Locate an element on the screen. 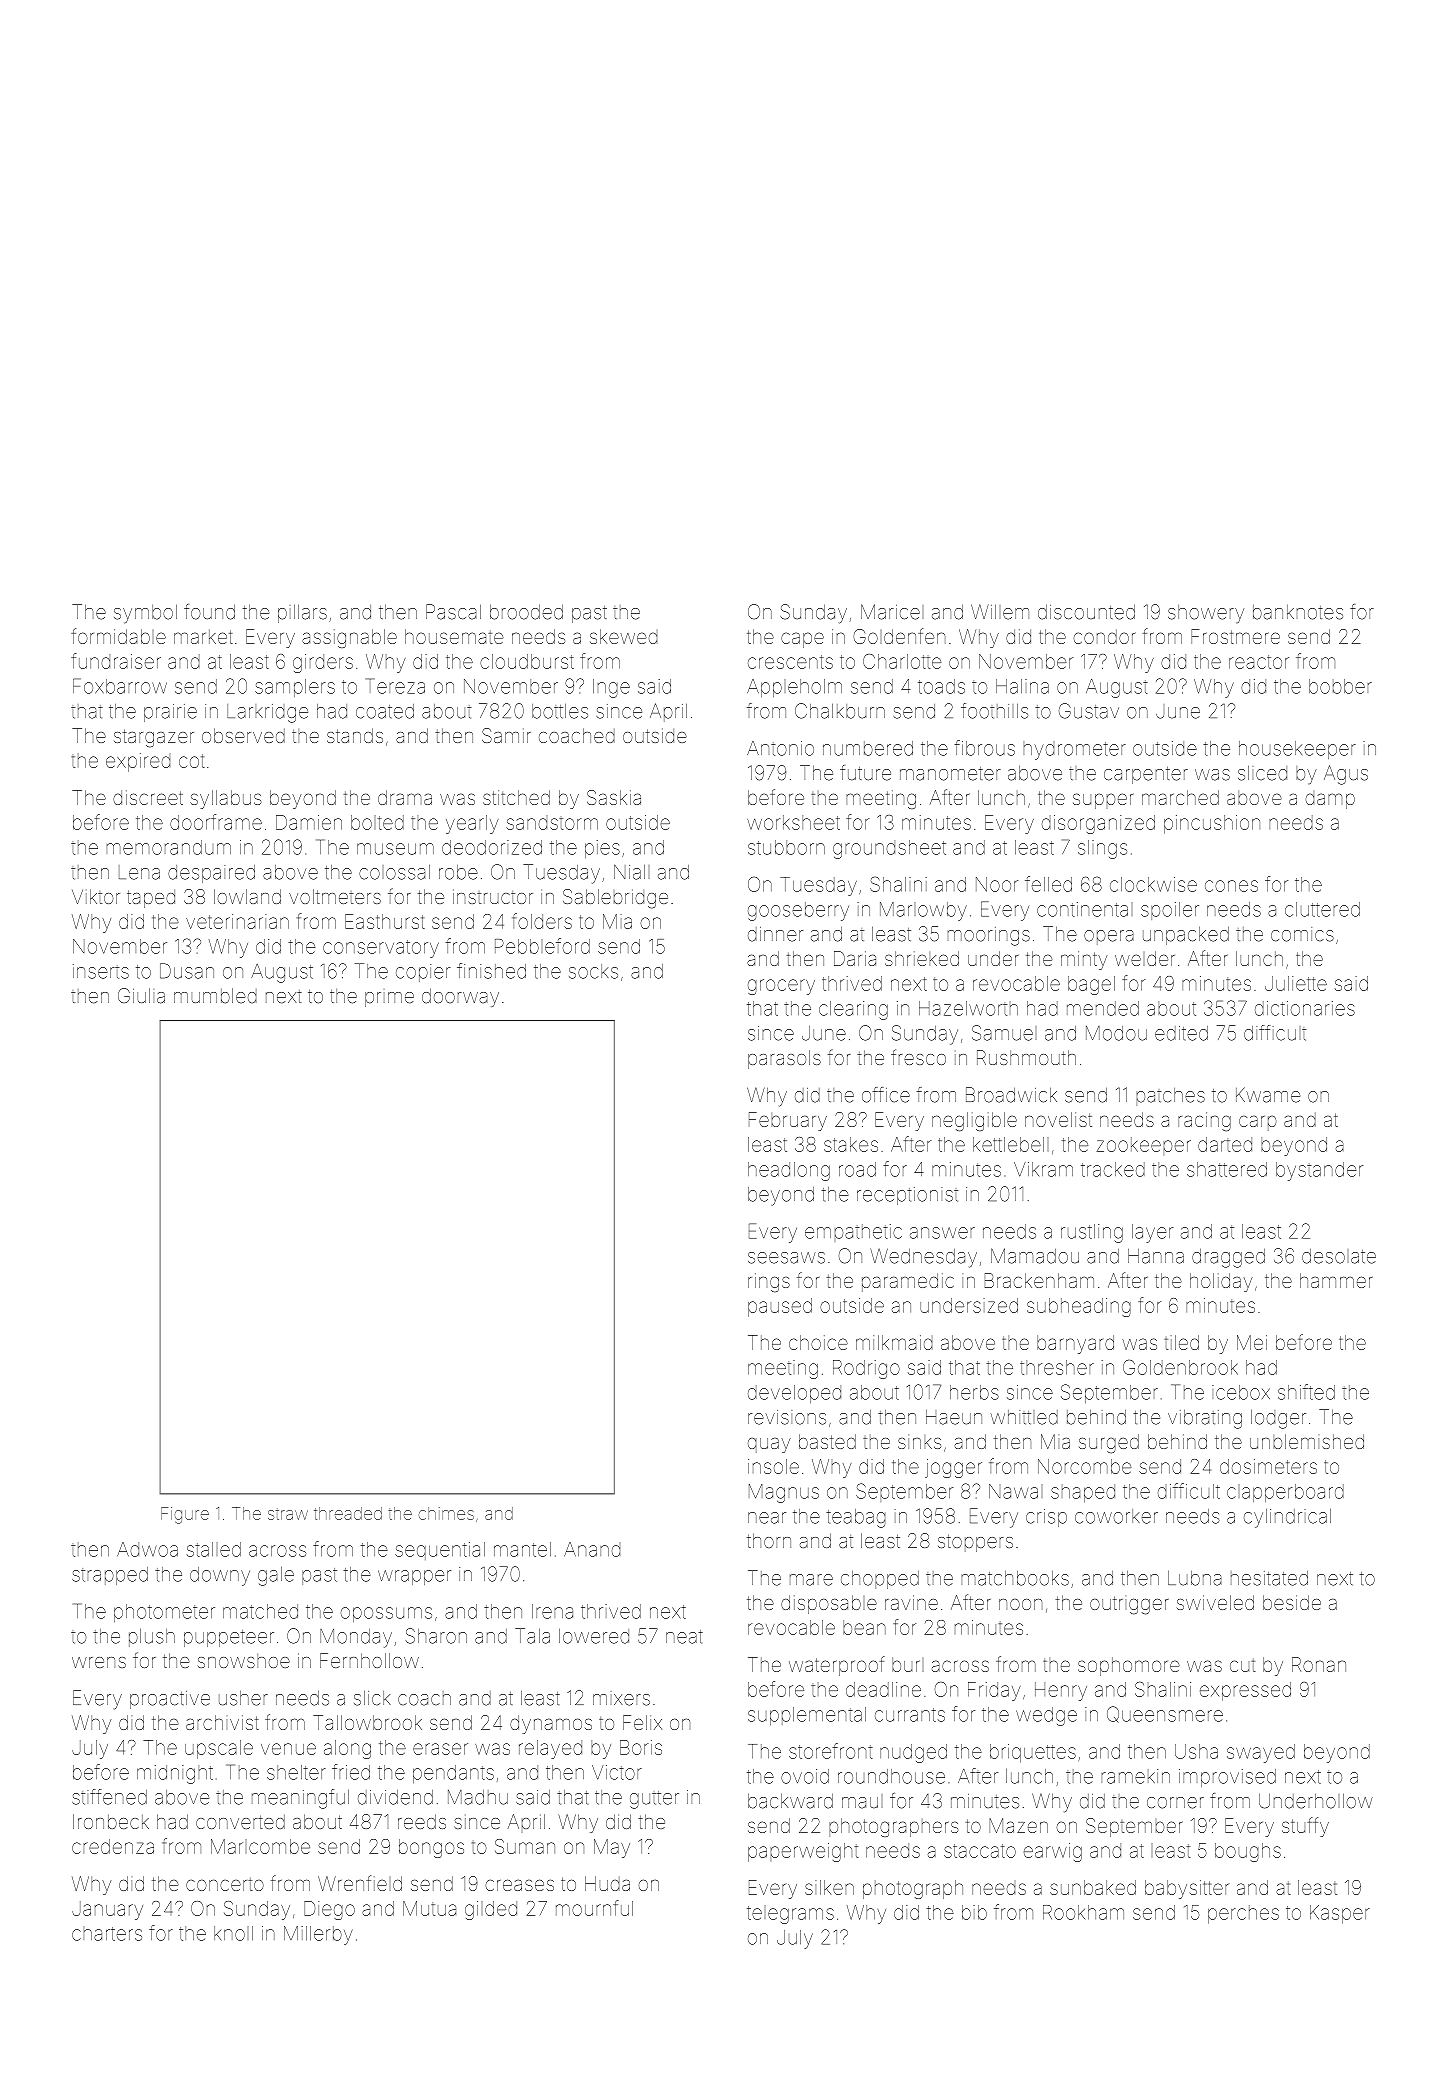 This screenshot has width=1450, height=2100. Kwame is located at coordinates (1268, 1095).
